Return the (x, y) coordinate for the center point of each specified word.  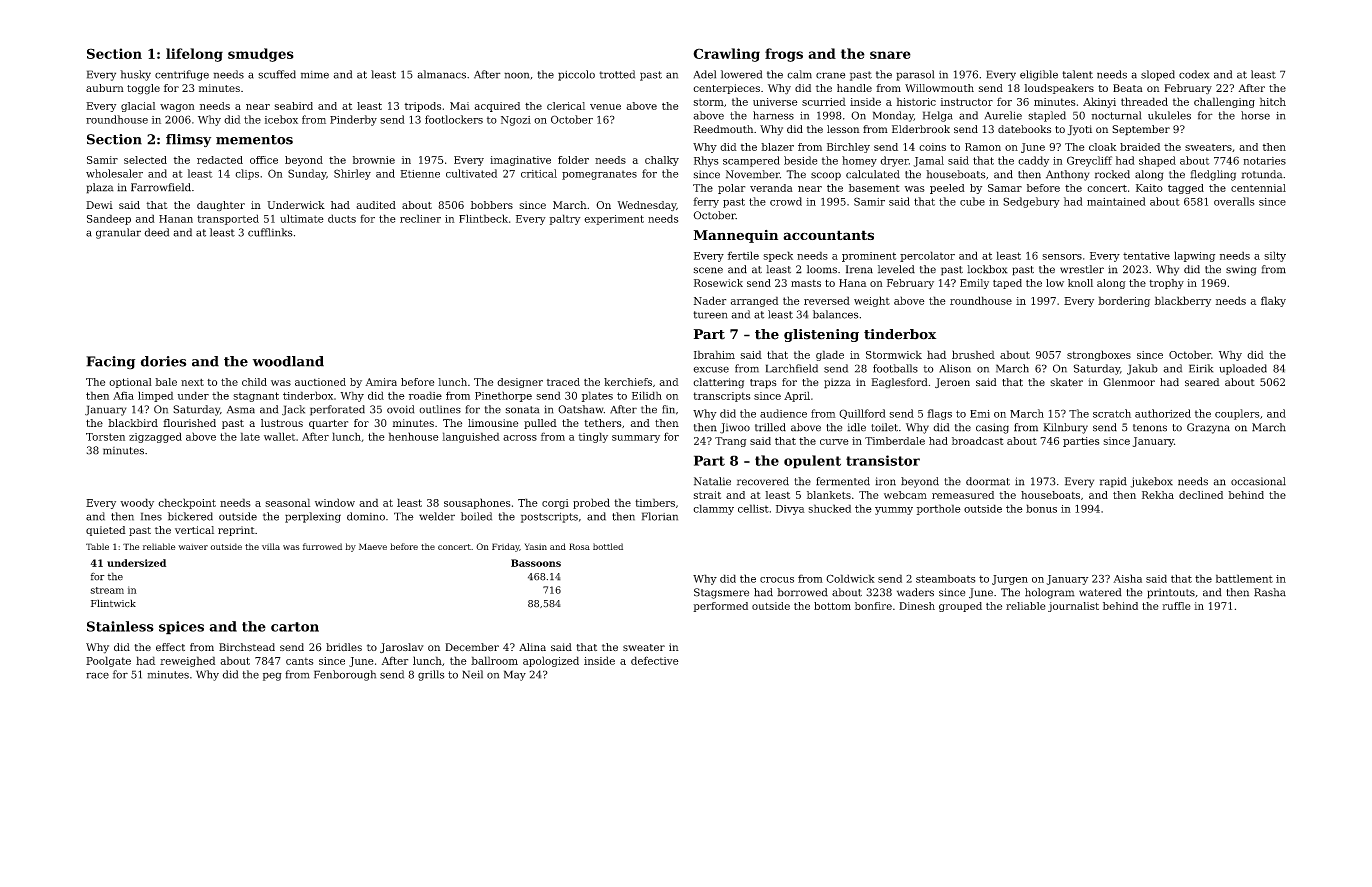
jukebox (1151, 482)
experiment (614, 220)
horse (1255, 115)
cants (299, 661)
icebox (281, 119)
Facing (110, 363)
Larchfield (792, 368)
